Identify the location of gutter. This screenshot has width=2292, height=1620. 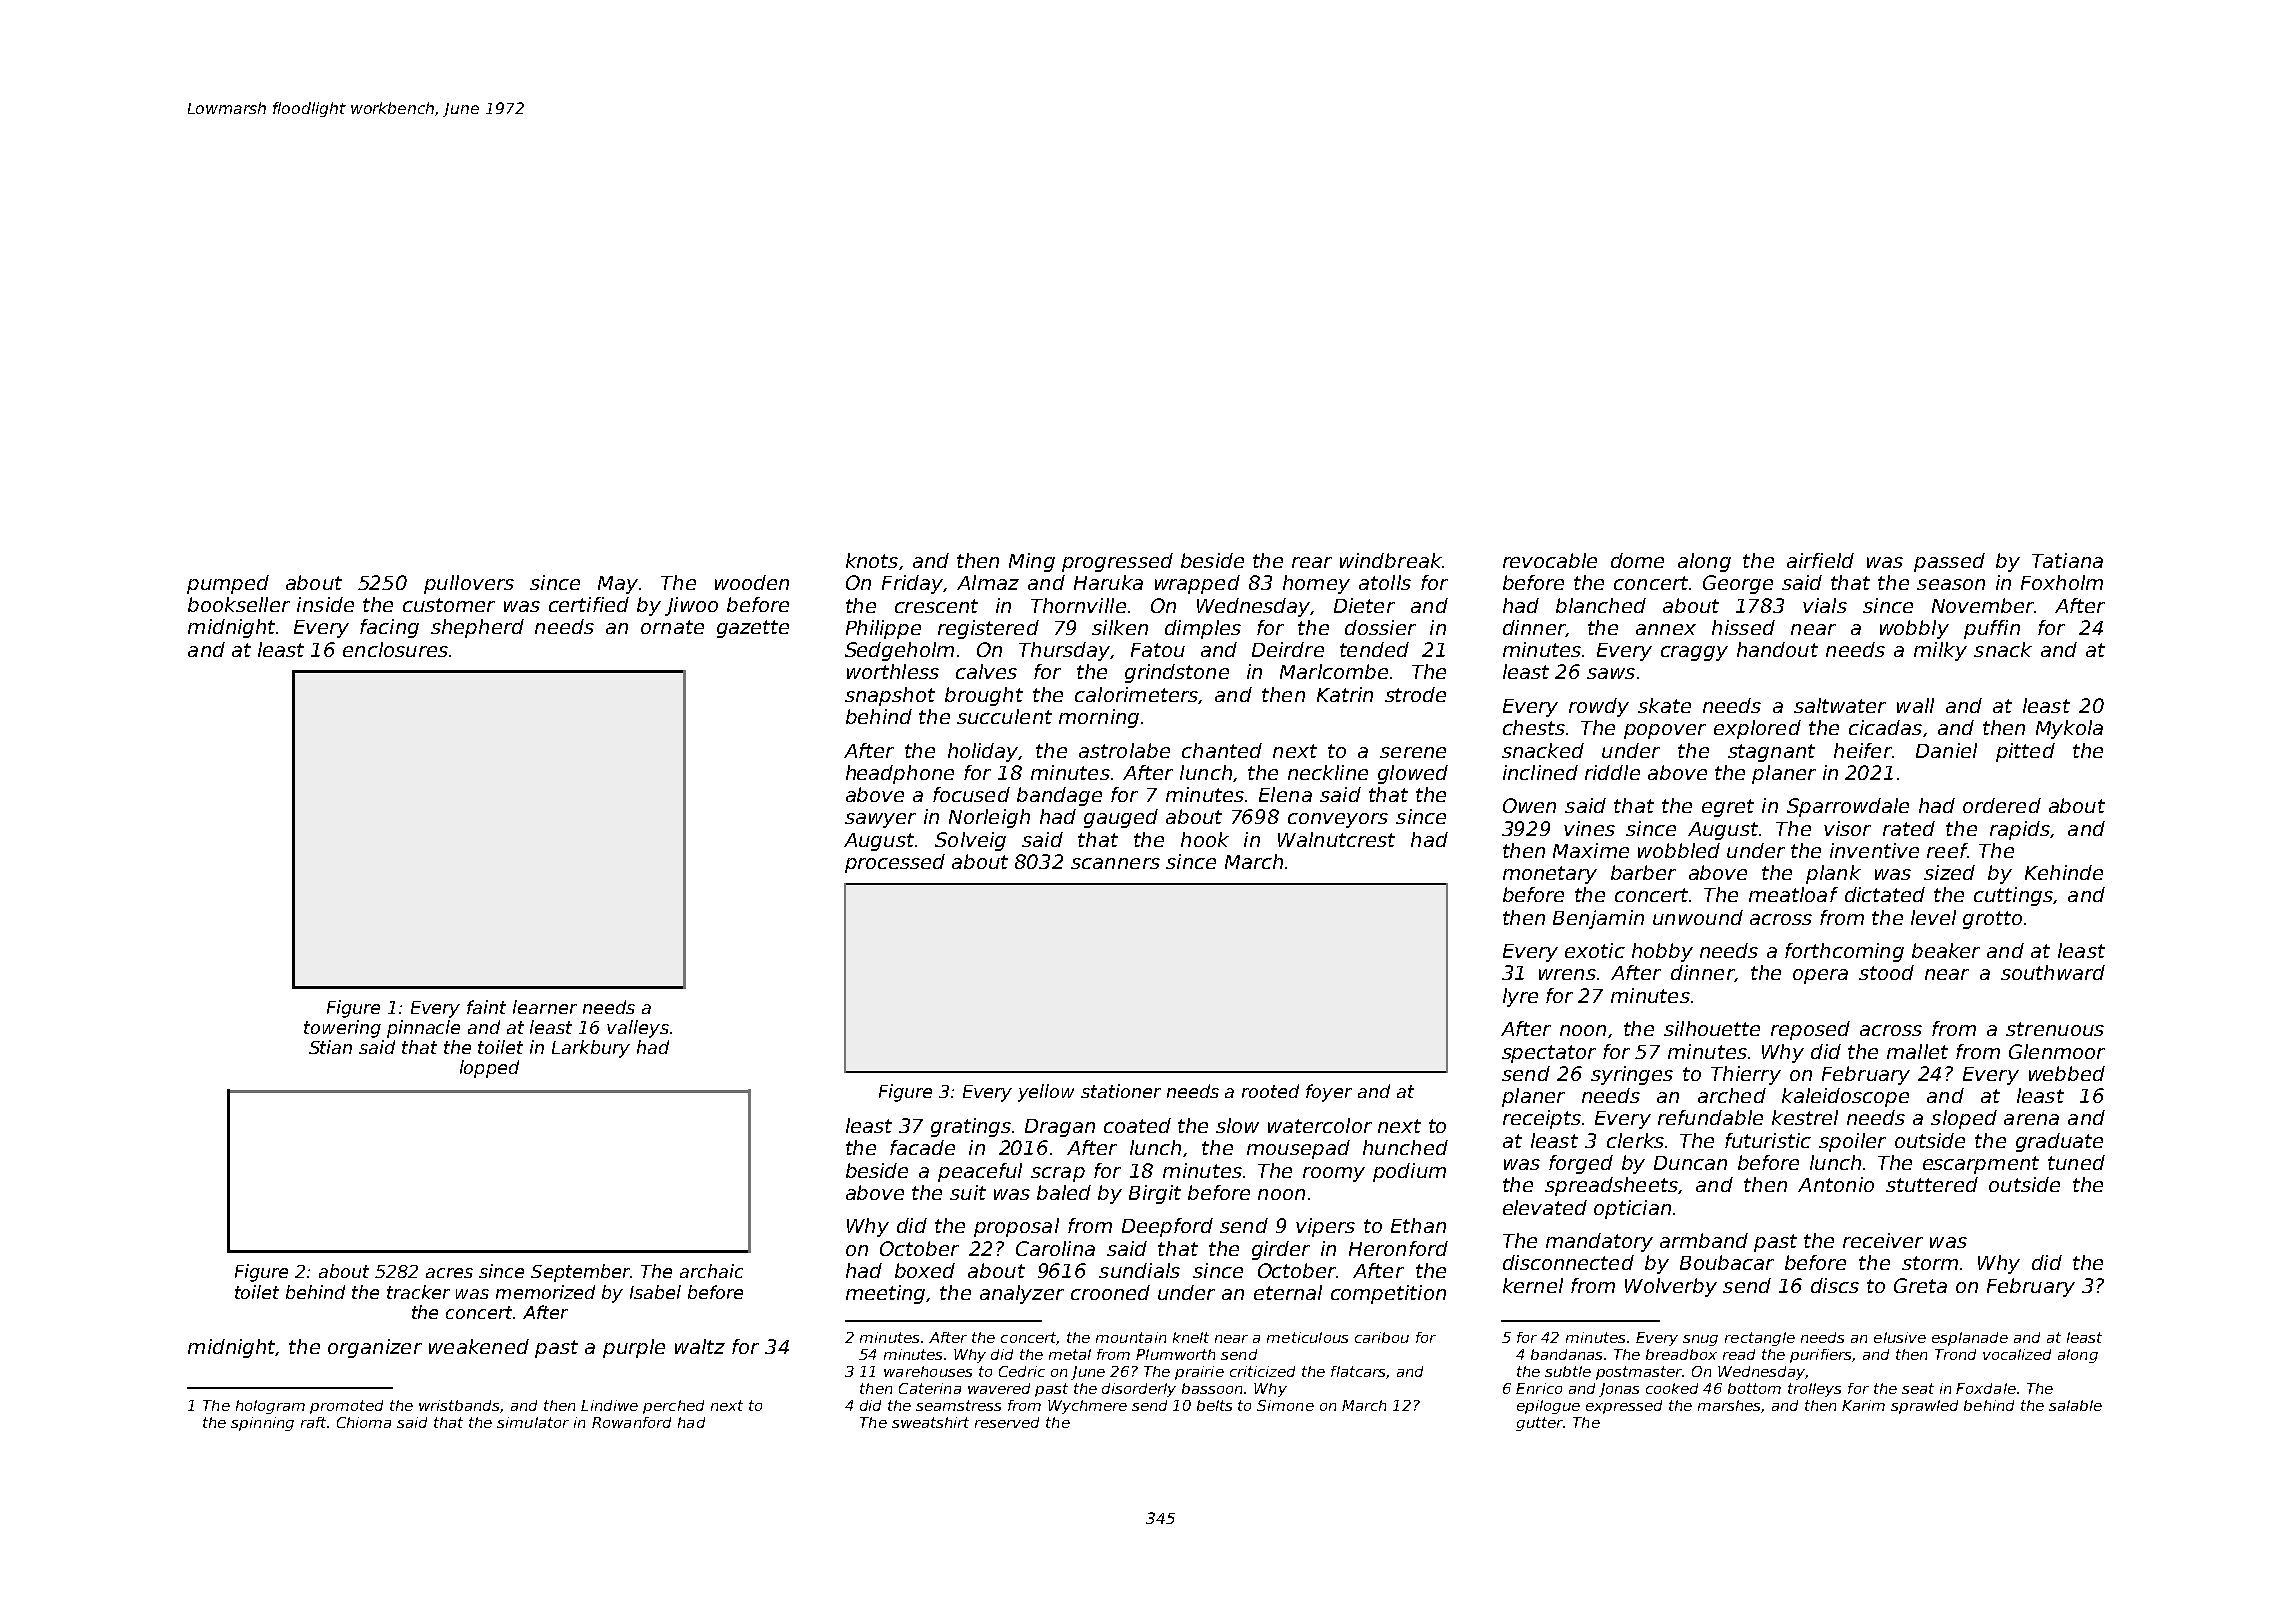
(1539, 1424).
